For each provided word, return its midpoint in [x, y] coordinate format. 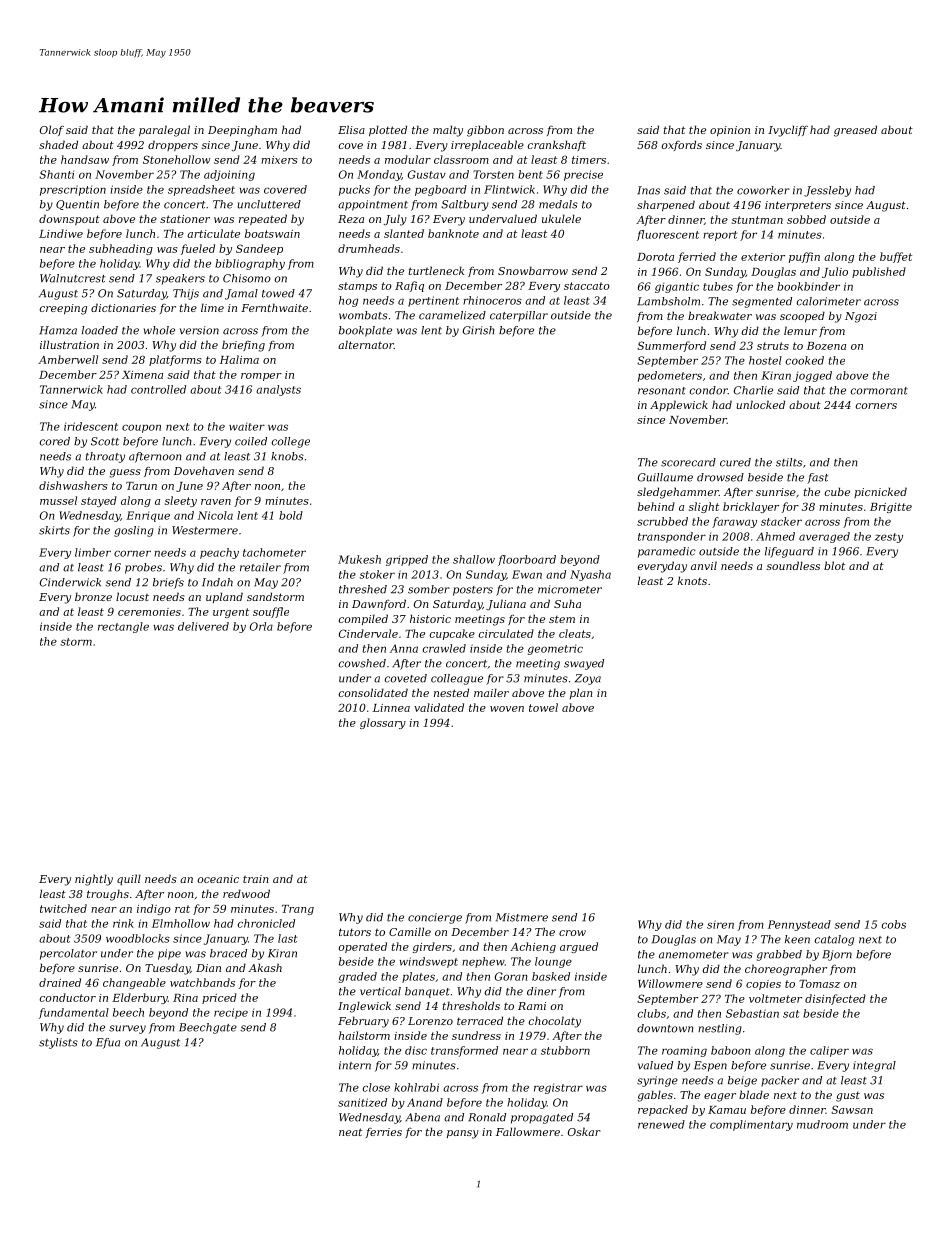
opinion [730, 131]
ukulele [561, 218]
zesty [889, 538]
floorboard [527, 560]
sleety [181, 501]
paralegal [164, 131]
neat [350, 1132]
